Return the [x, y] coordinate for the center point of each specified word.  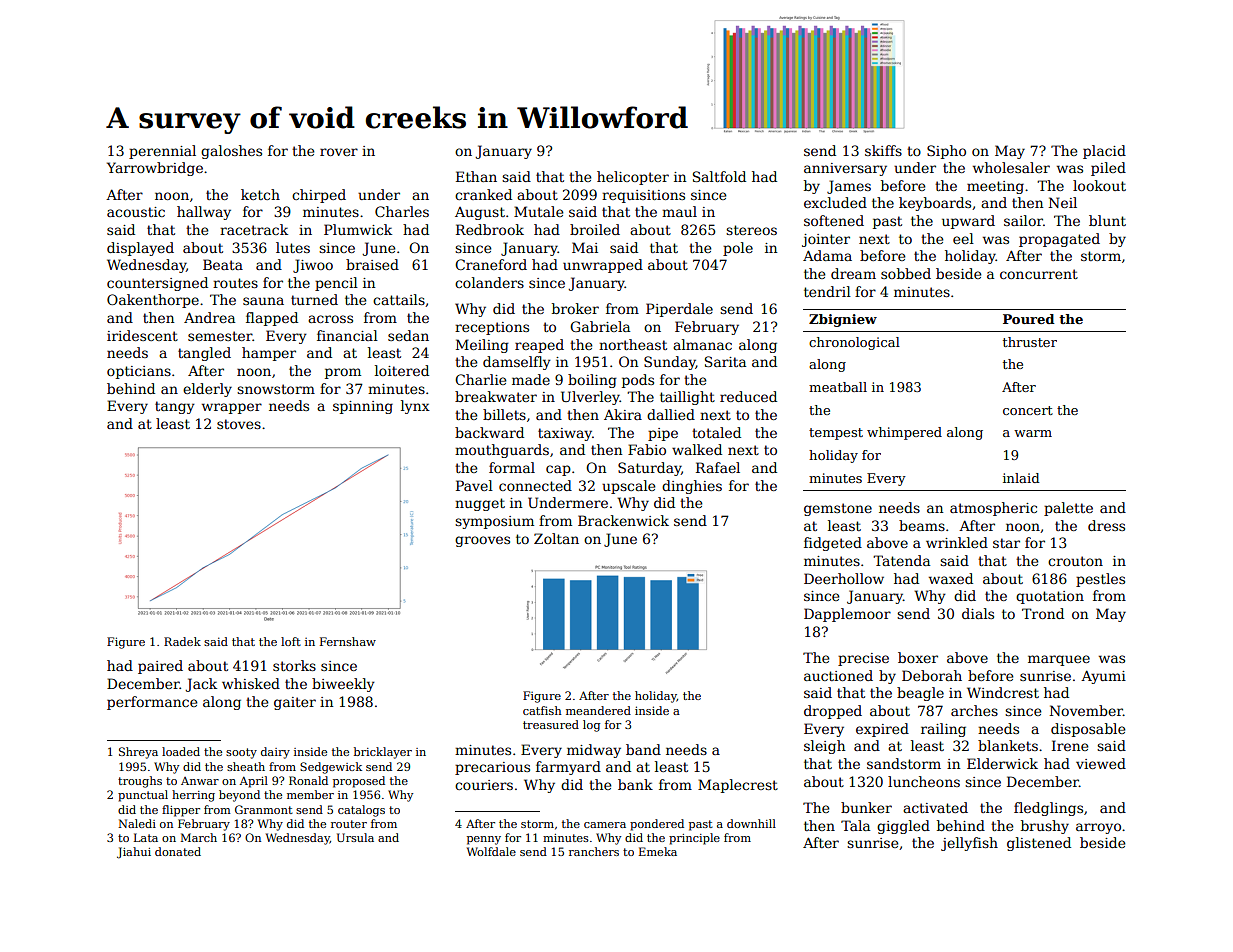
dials [978, 613]
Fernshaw [348, 641]
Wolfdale [491, 851]
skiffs [883, 150]
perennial [162, 152]
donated [178, 851]
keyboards [935, 204]
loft [291, 641]
